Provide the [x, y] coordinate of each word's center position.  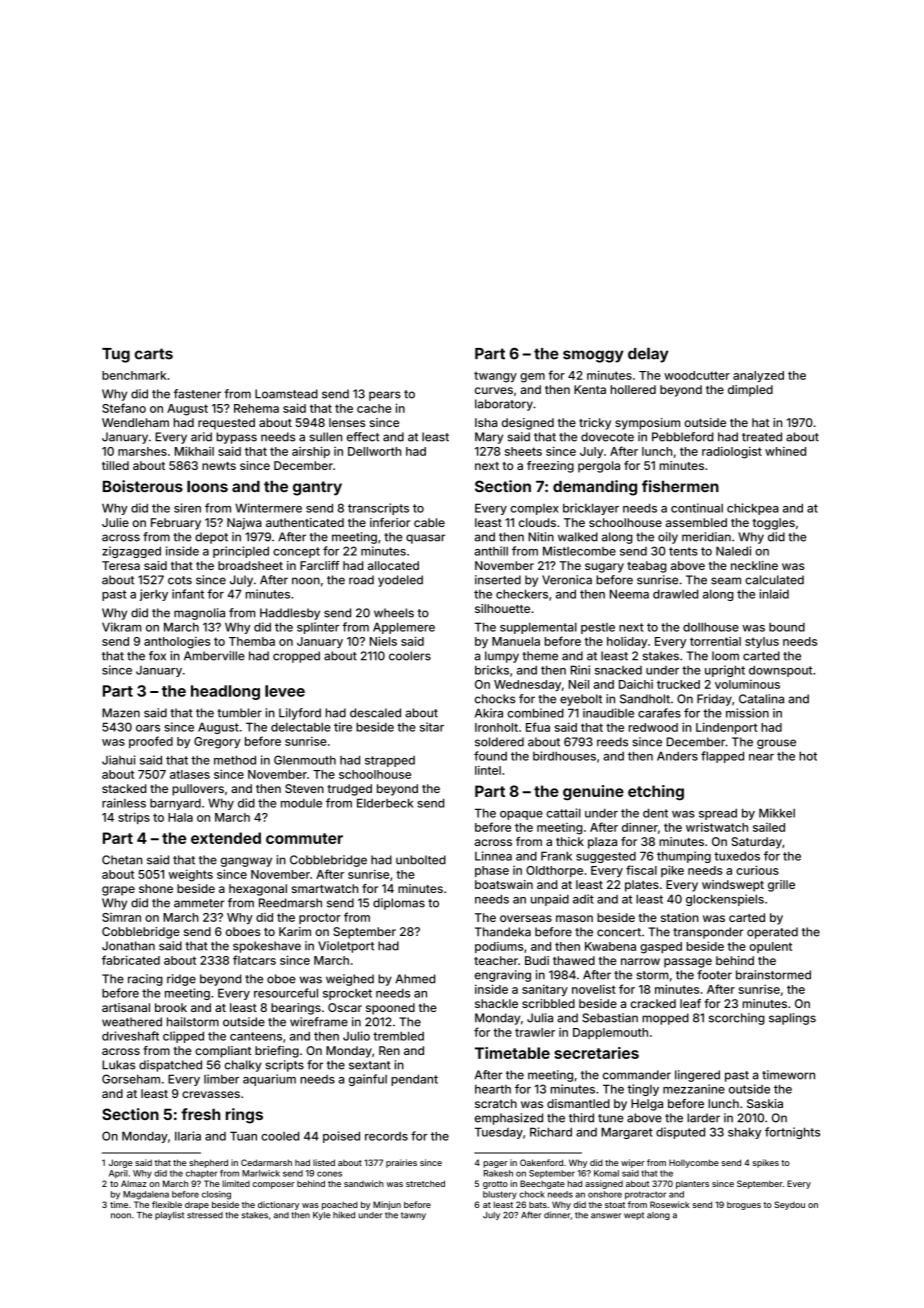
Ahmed [415, 979]
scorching [737, 1019]
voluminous [747, 684]
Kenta [590, 389]
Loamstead [286, 394]
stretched [425, 1183]
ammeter [199, 903]
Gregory [217, 743]
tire [343, 727]
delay [648, 355]
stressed [205, 1215]
